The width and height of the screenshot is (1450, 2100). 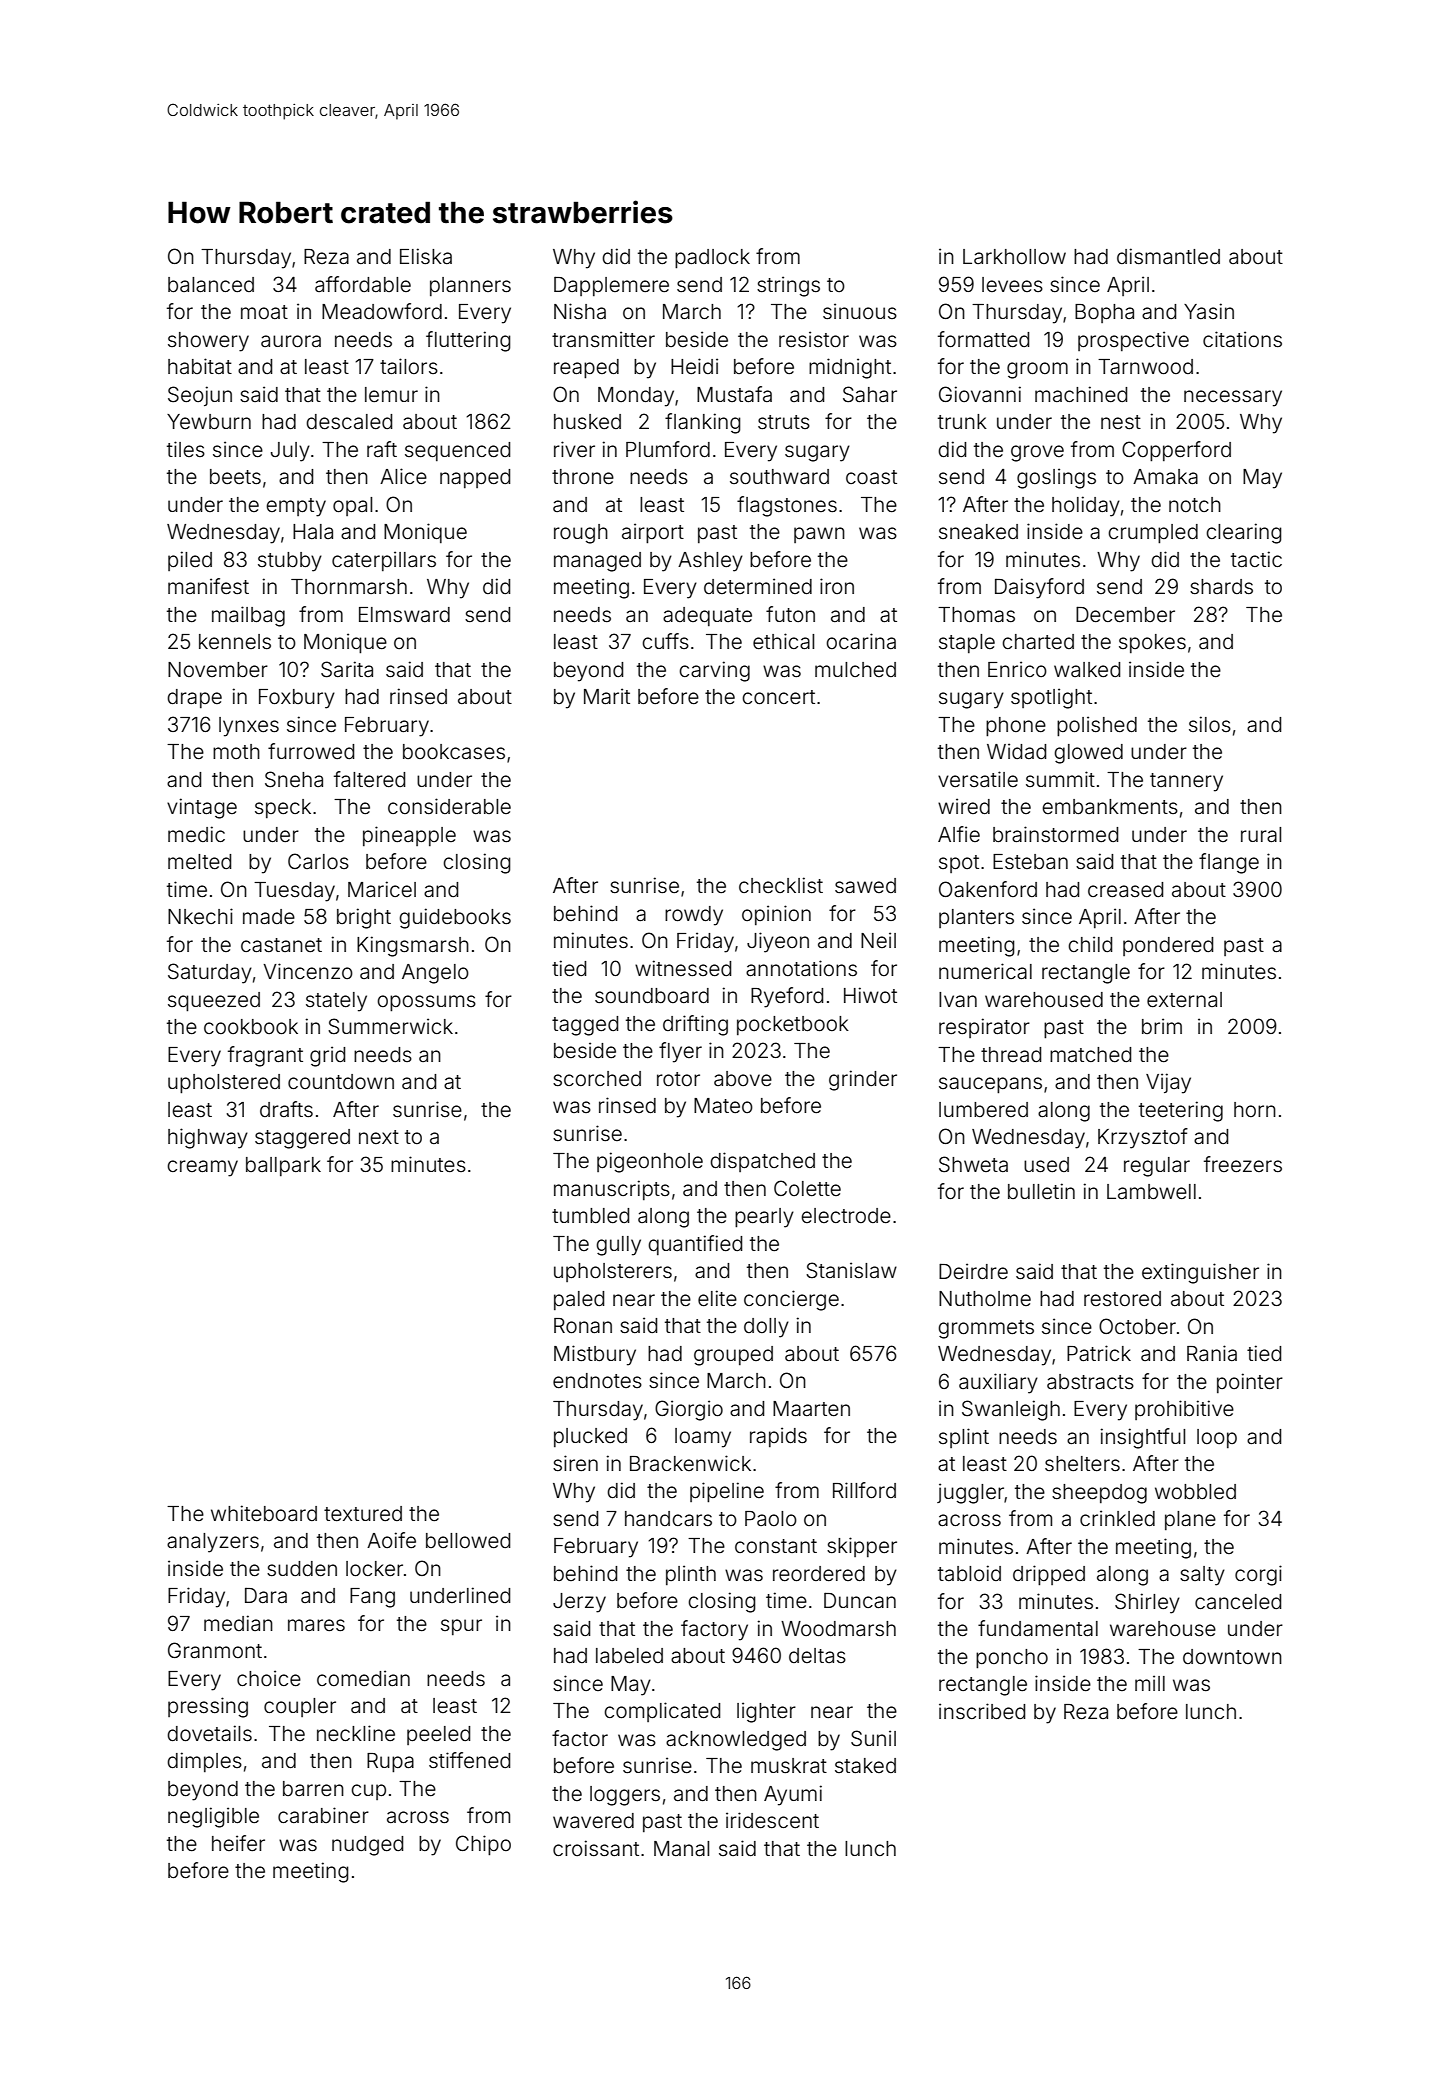 What do you see at coordinates (976, 615) in the screenshot?
I see `Thomas` at bounding box center [976, 615].
